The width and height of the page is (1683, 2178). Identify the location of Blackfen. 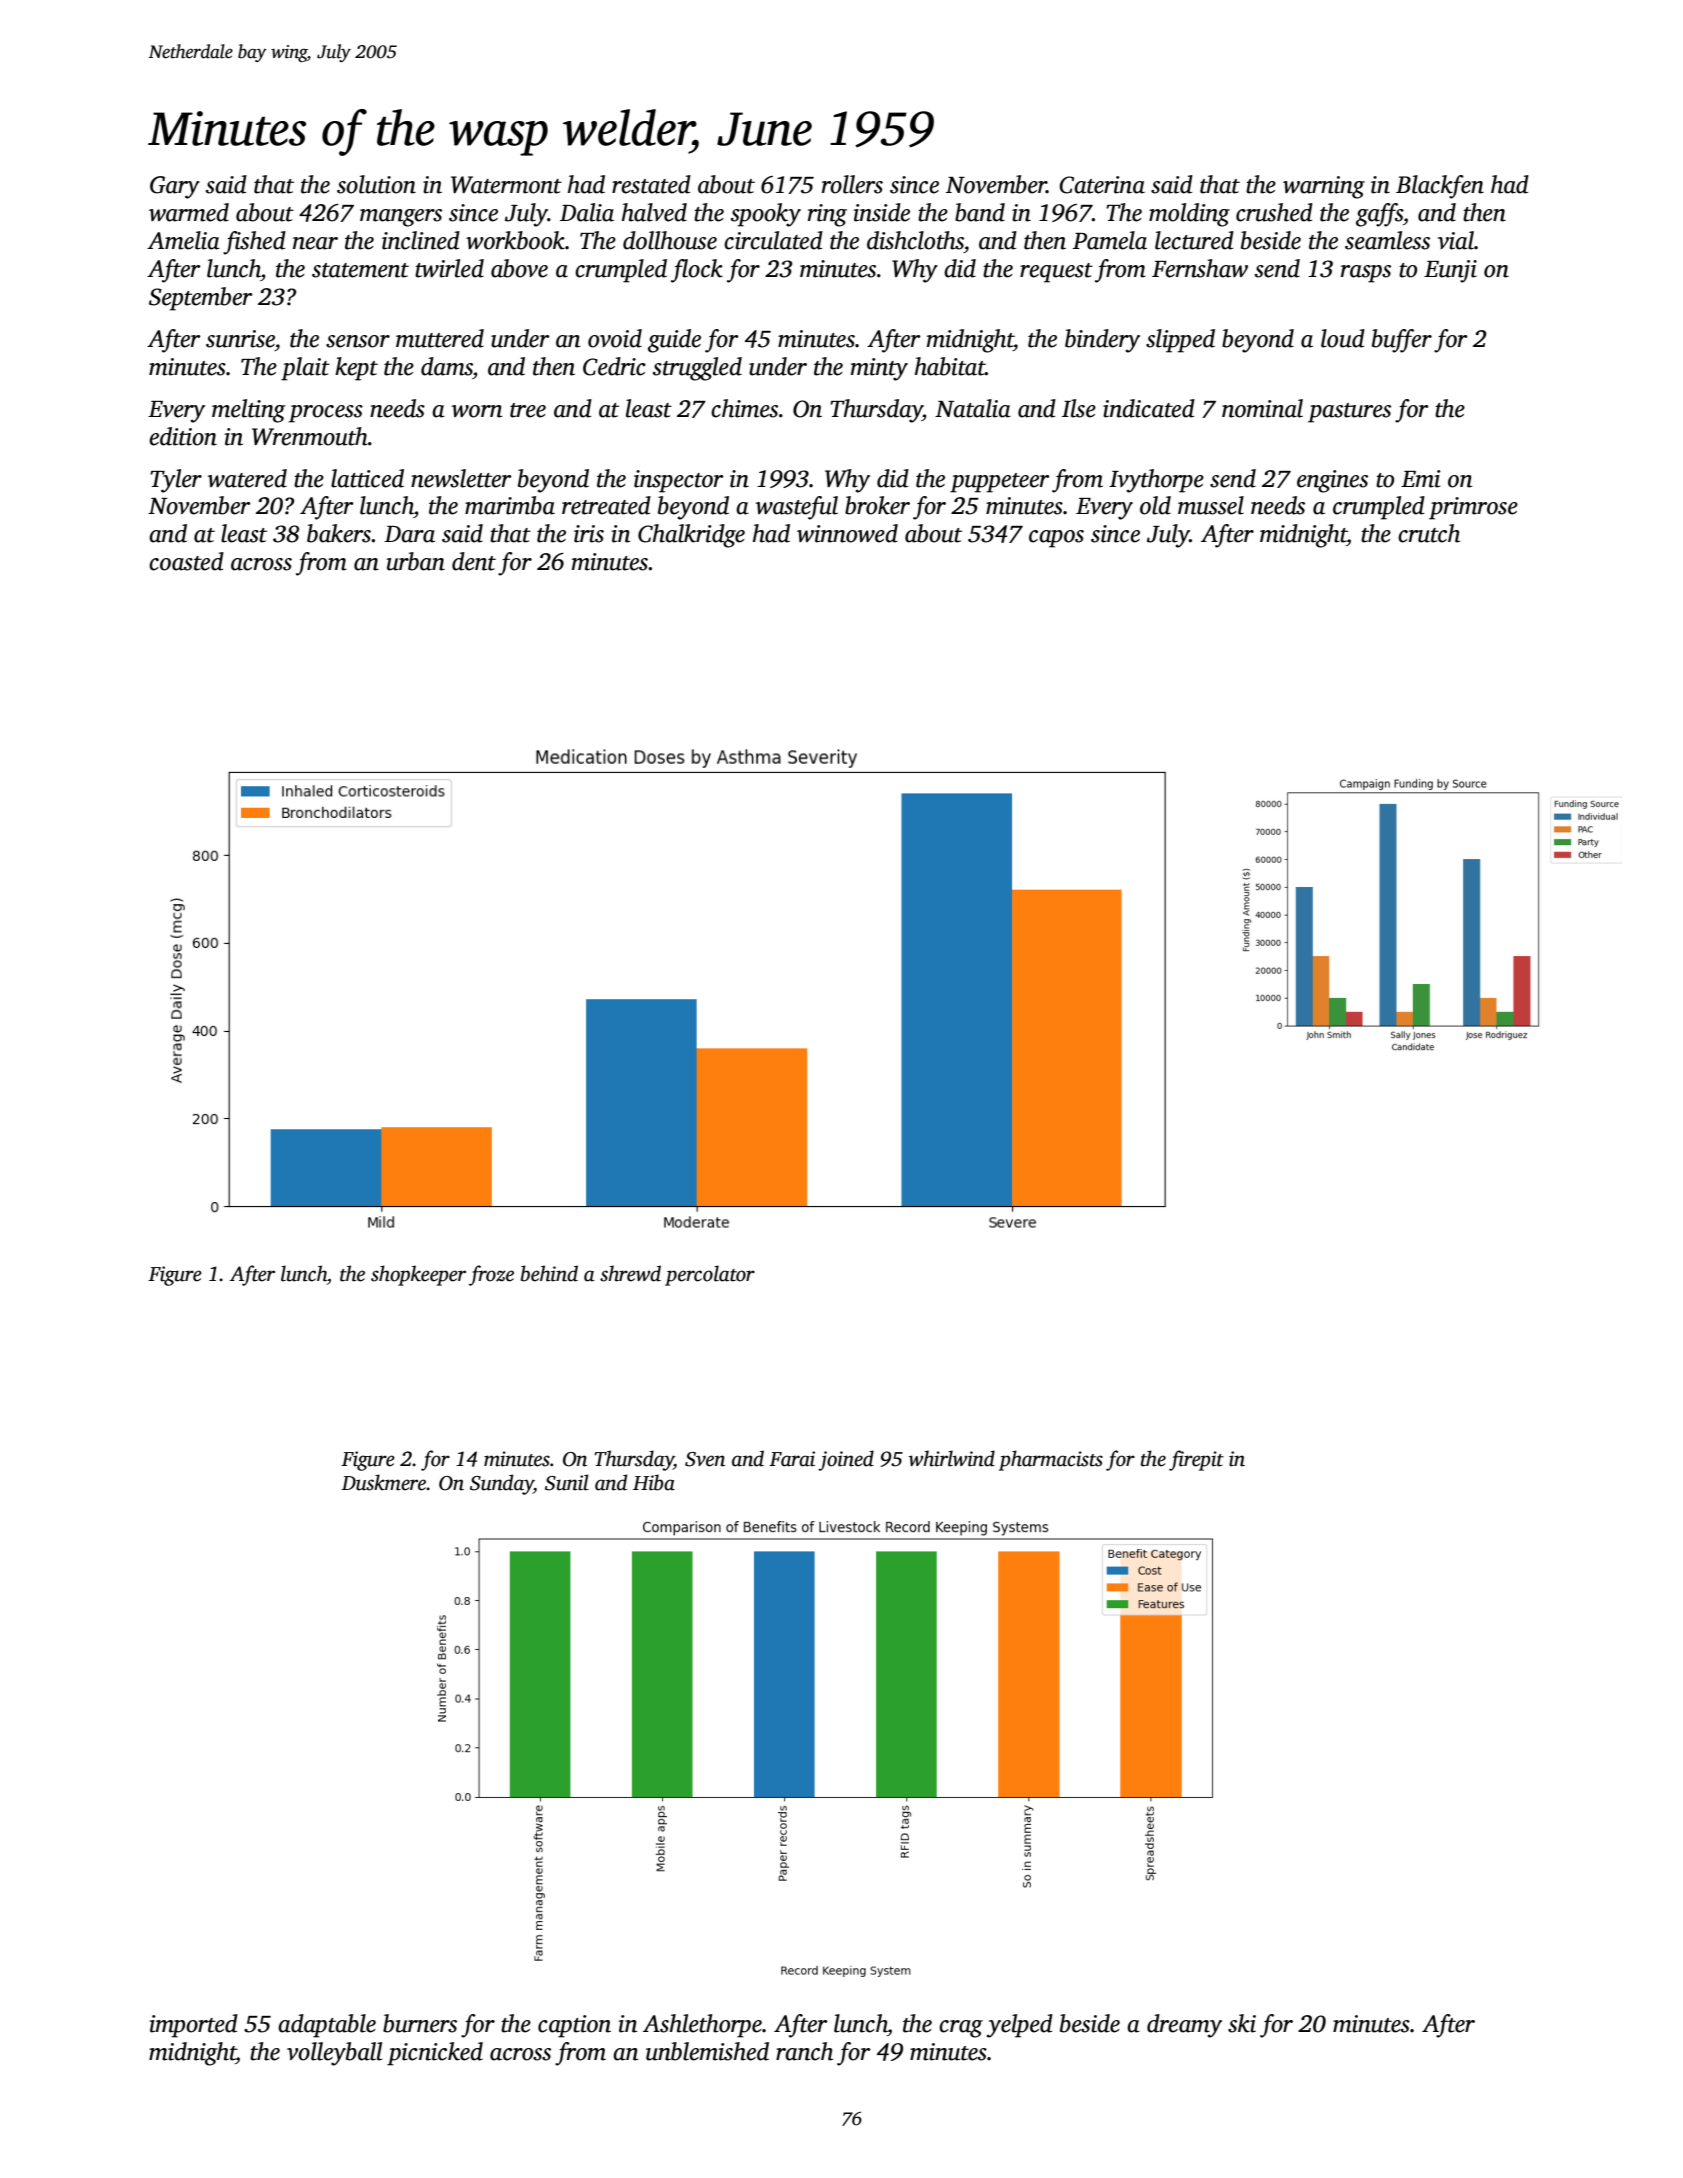
(1440, 187).
